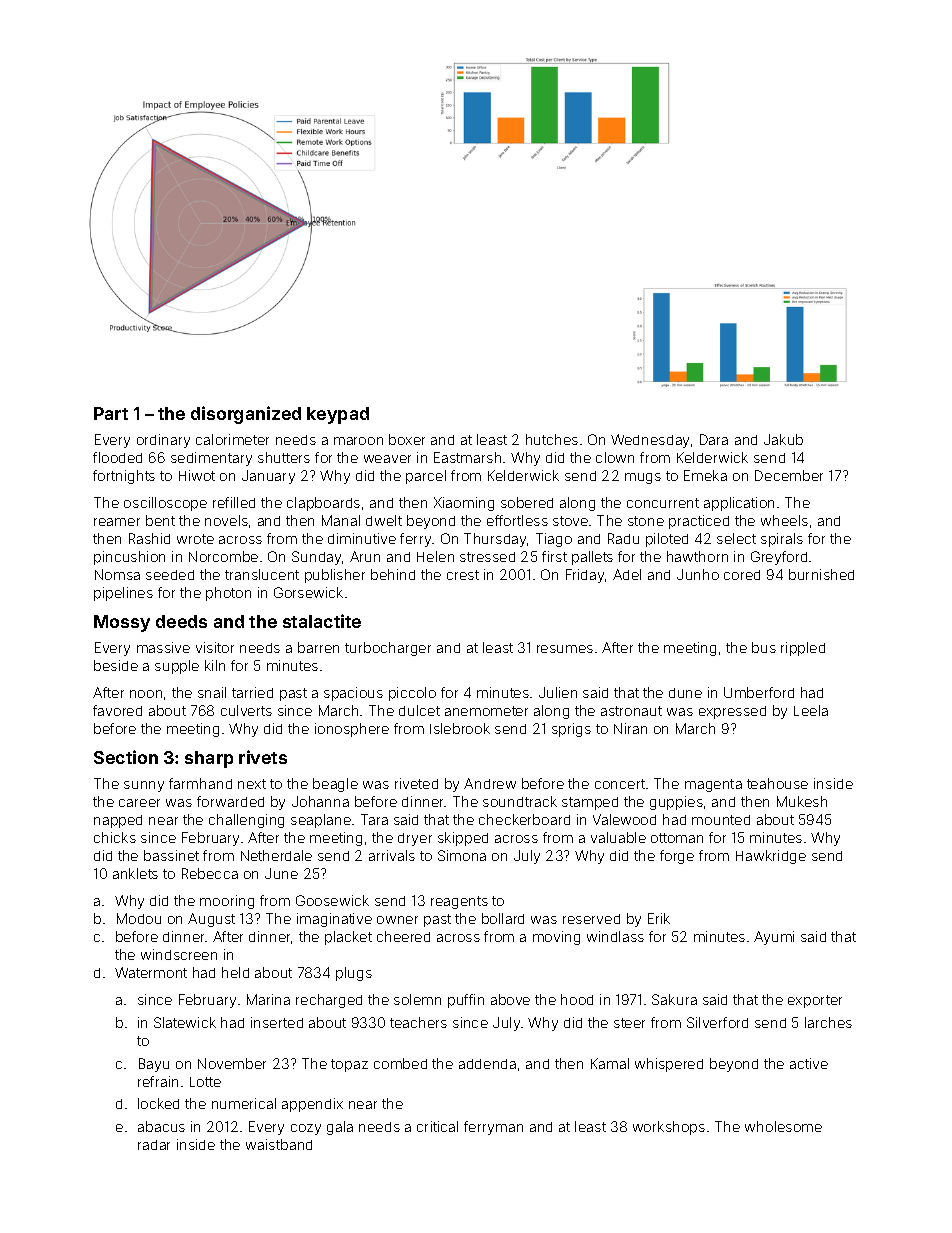 Image resolution: width=952 pixels, height=1233 pixels. What do you see at coordinates (739, 504) in the page?
I see `application` at bounding box center [739, 504].
